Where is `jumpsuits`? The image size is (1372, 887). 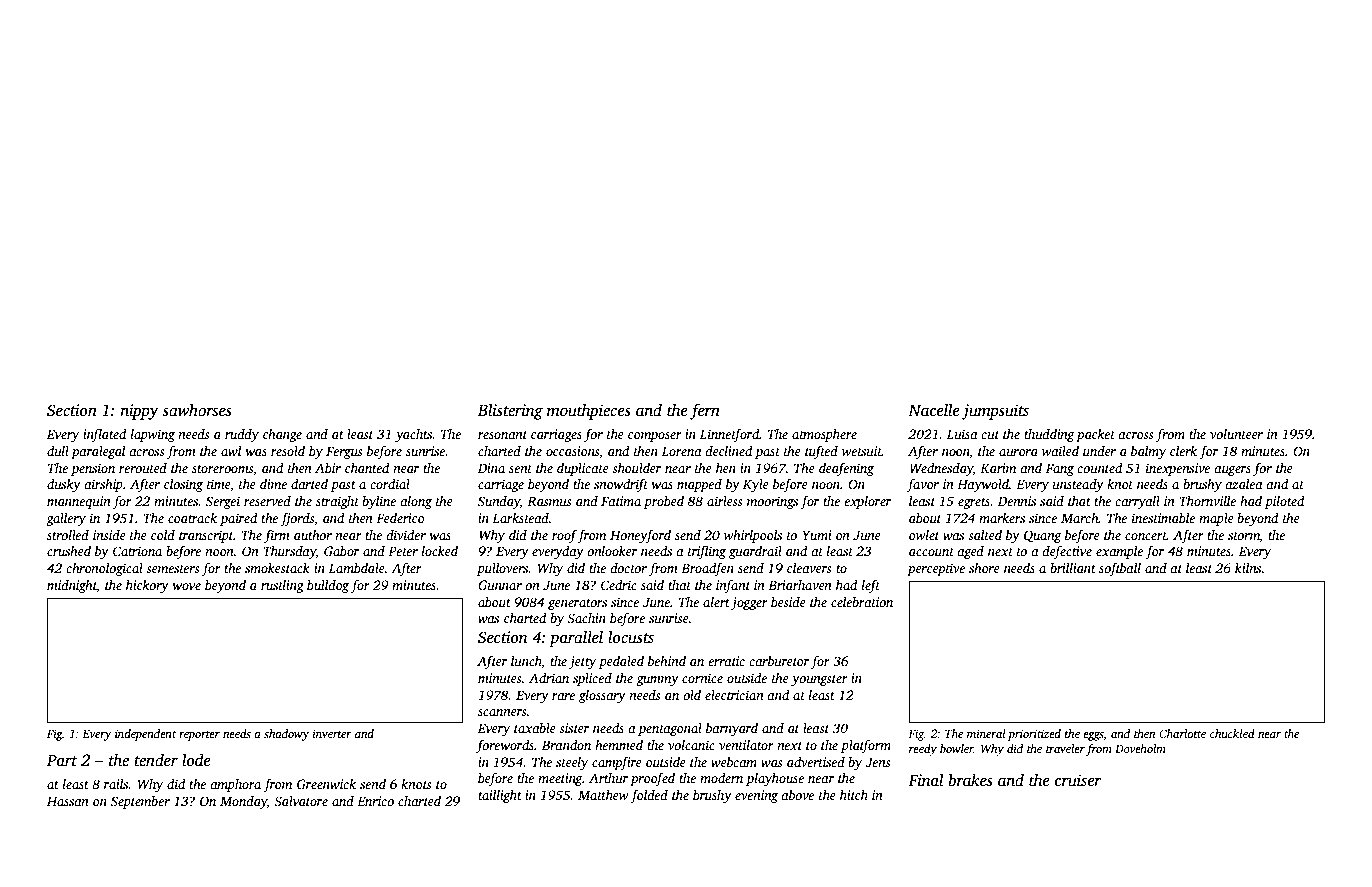 jumpsuits is located at coordinates (995, 412).
